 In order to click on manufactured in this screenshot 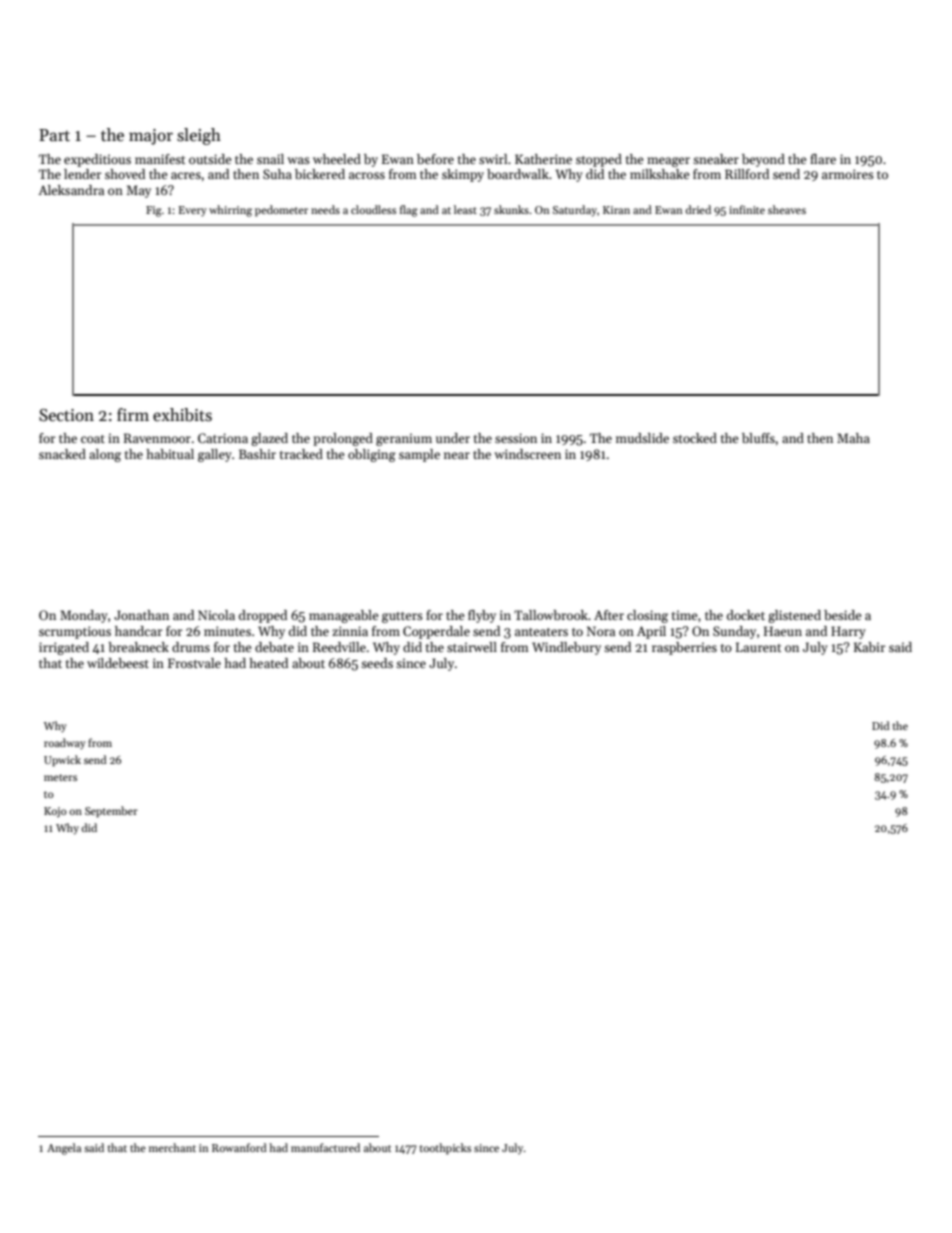, I will do `click(325, 1147)`.
